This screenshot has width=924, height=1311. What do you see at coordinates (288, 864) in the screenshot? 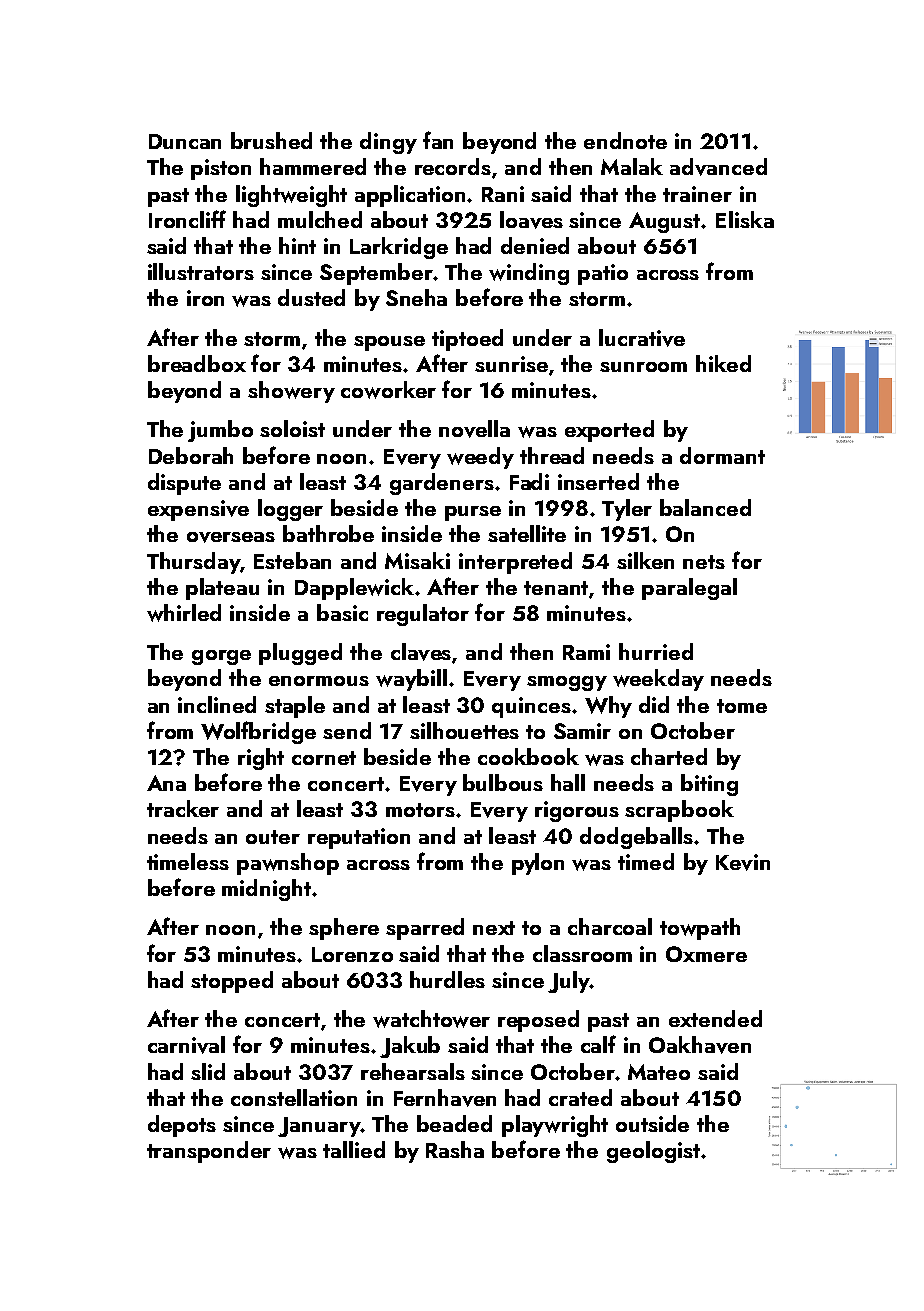
I see `pawnshop` at bounding box center [288, 864].
